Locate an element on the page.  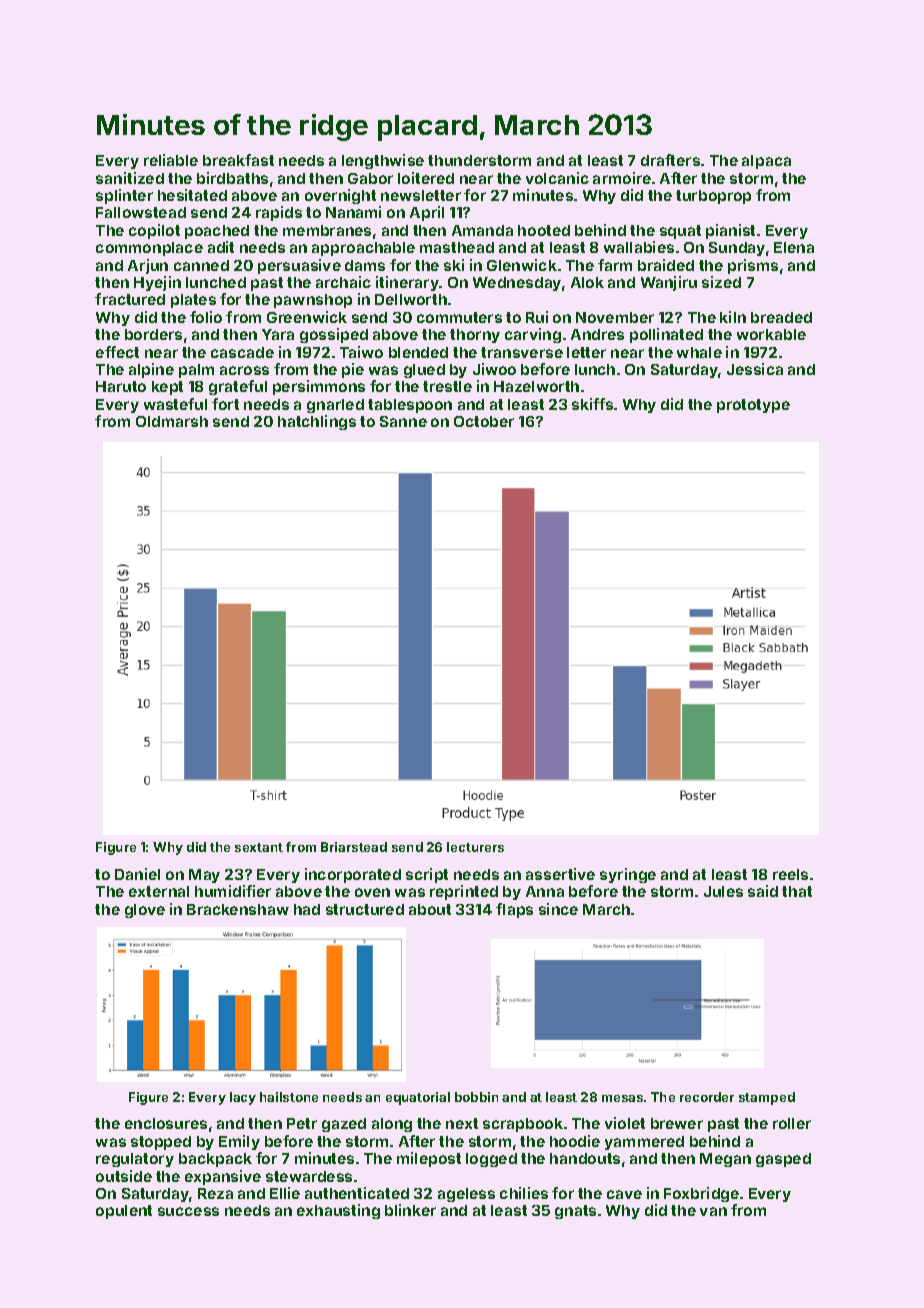
syringe is located at coordinates (628, 875).
